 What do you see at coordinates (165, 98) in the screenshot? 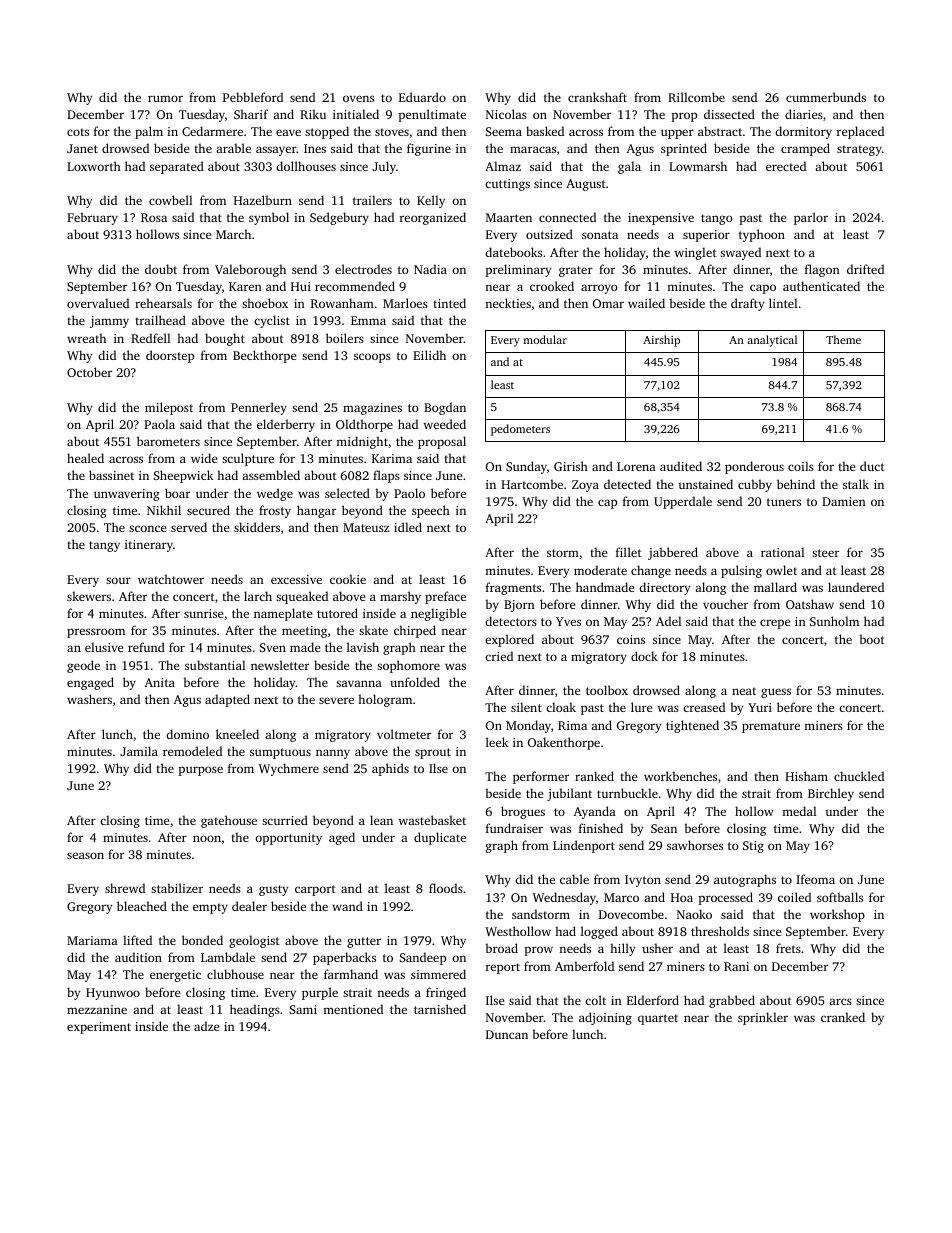
I see `rumor` at bounding box center [165, 98].
